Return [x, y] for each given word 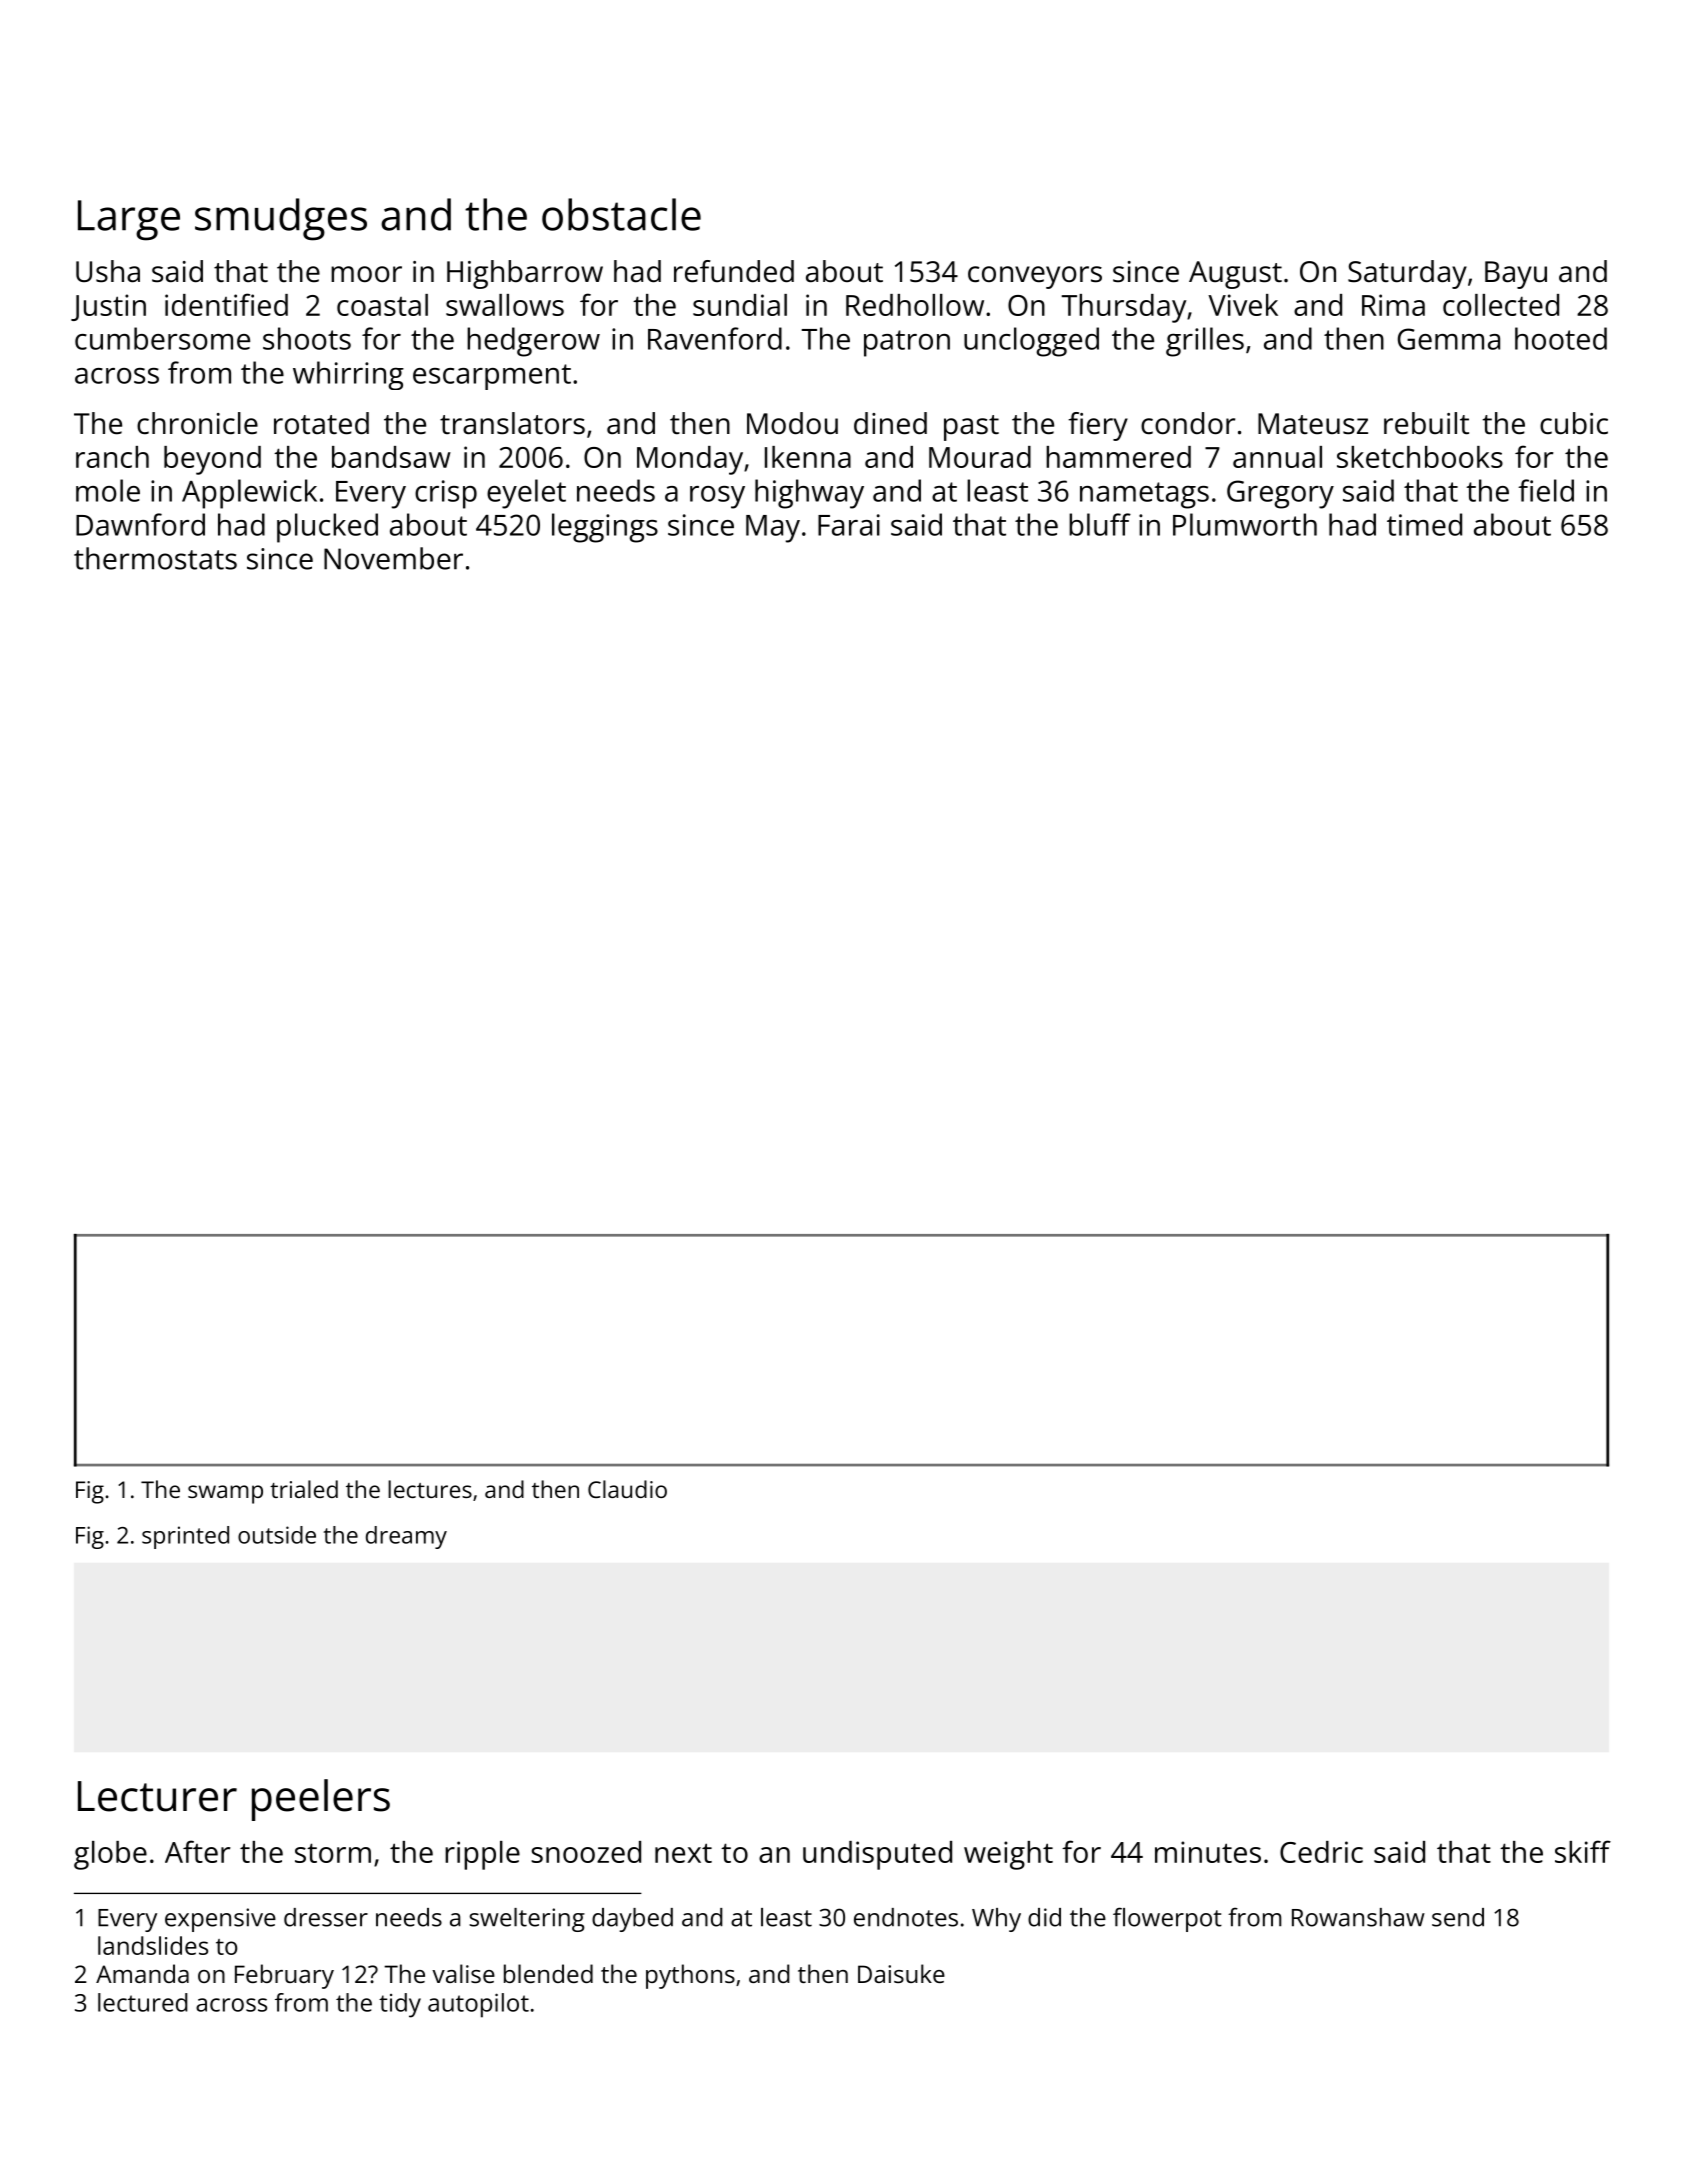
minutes [1208, 1852]
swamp [225, 1494]
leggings [605, 528]
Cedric [1321, 1852]
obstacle [621, 214]
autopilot [478, 2005]
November [393, 558]
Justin [108, 307]
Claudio [627, 1489]
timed [1424, 524]
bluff [1100, 524]
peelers [321, 1800]
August [1235, 275]
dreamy [406, 1537]
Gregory [1280, 494]
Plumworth [1245, 524]
